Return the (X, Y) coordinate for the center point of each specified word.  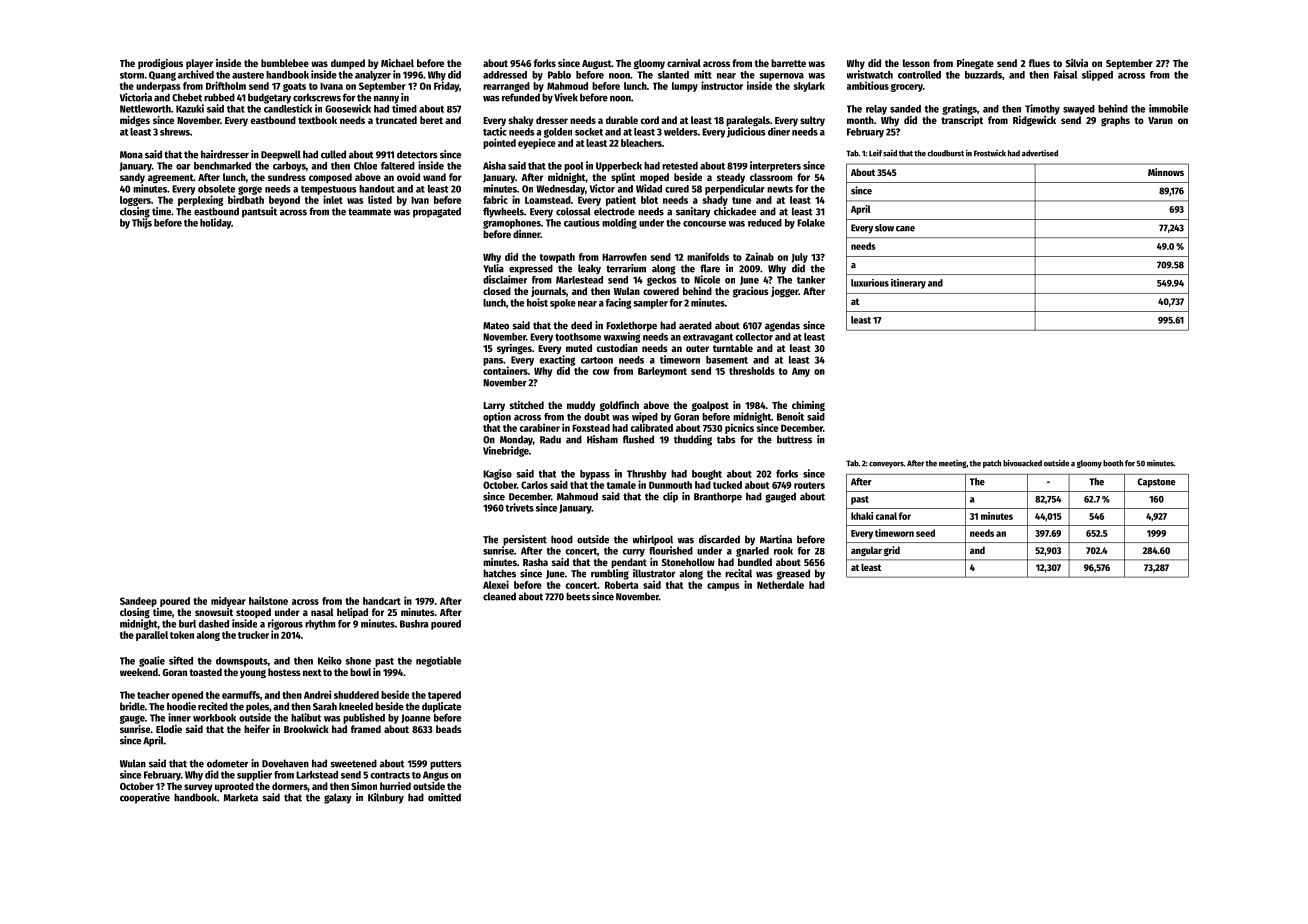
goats (294, 87)
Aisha (494, 165)
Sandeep (138, 602)
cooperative (145, 798)
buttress (794, 439)
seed (925, 533)
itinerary (908, 284)
